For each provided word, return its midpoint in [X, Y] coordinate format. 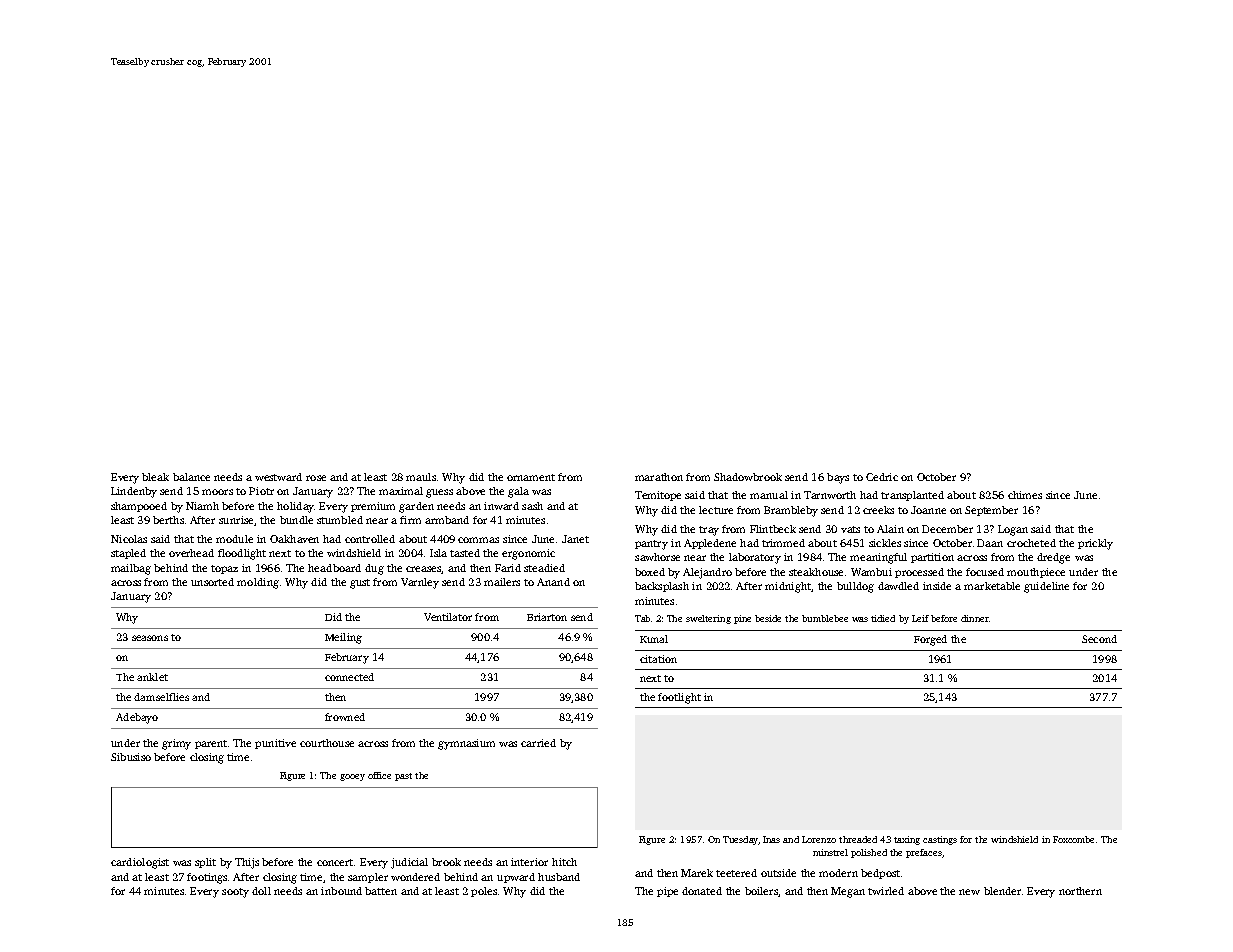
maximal [401, 491]
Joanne [928, 510]
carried [538, 743]
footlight [679, 698]
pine [742, 619]
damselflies [161, 697]
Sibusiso [131, 757]
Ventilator [448, 617]
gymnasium [466, 744]
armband [447, 520]
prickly [1095, 544]
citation [658, 659]
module [234, 539]
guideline [1046, 587]
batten [381, 891]
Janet [575, 539]
